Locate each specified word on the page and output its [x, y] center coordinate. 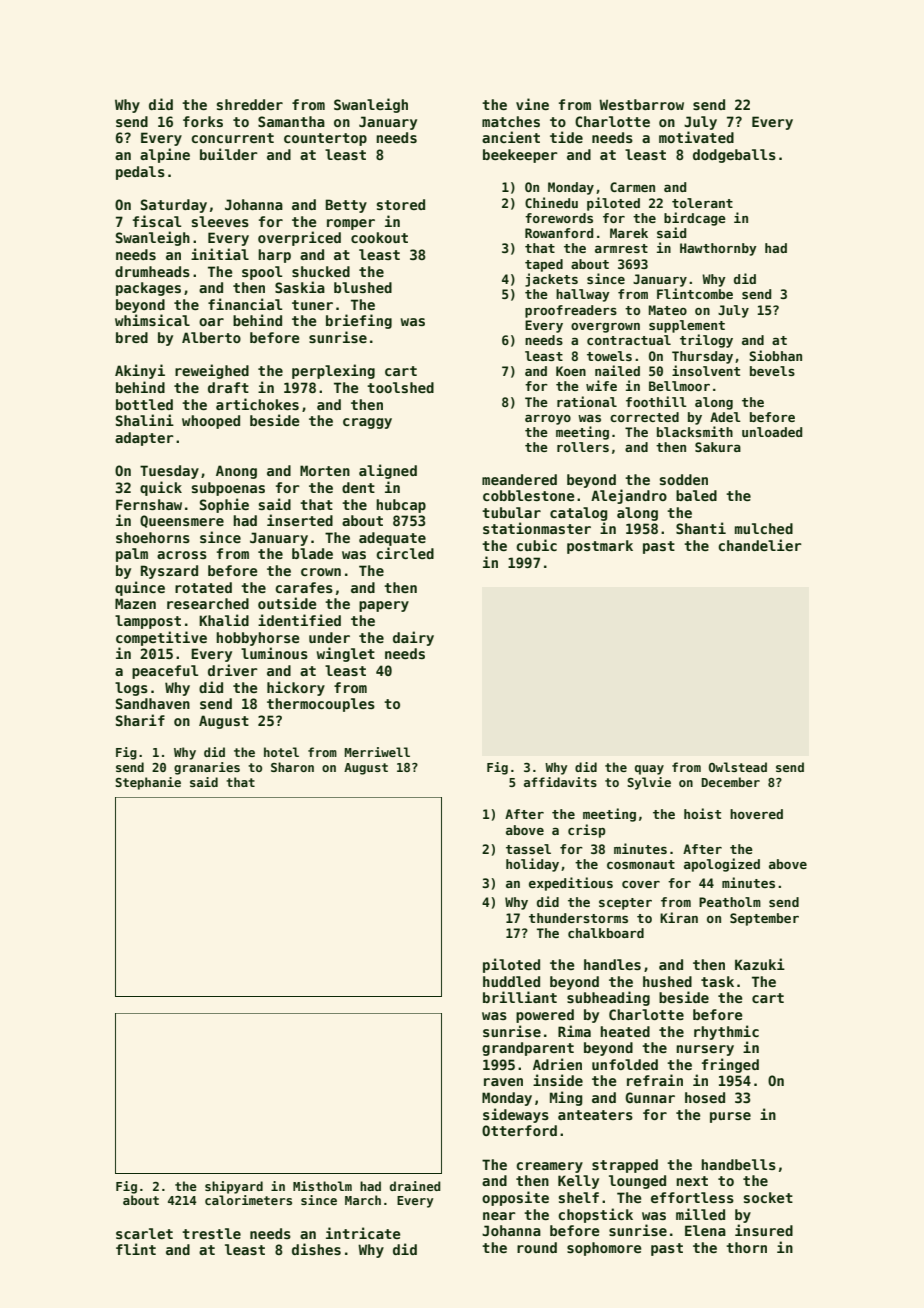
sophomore [604, 1249]
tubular [511, 512]
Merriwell [377, 752]
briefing [359, 321]
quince [140, 588]
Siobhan [775, 355]
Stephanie [148, 783]
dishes [316, 1249]
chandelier [760, 545]
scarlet [144, 1233]
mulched [764, 528]
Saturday [174, 206]
